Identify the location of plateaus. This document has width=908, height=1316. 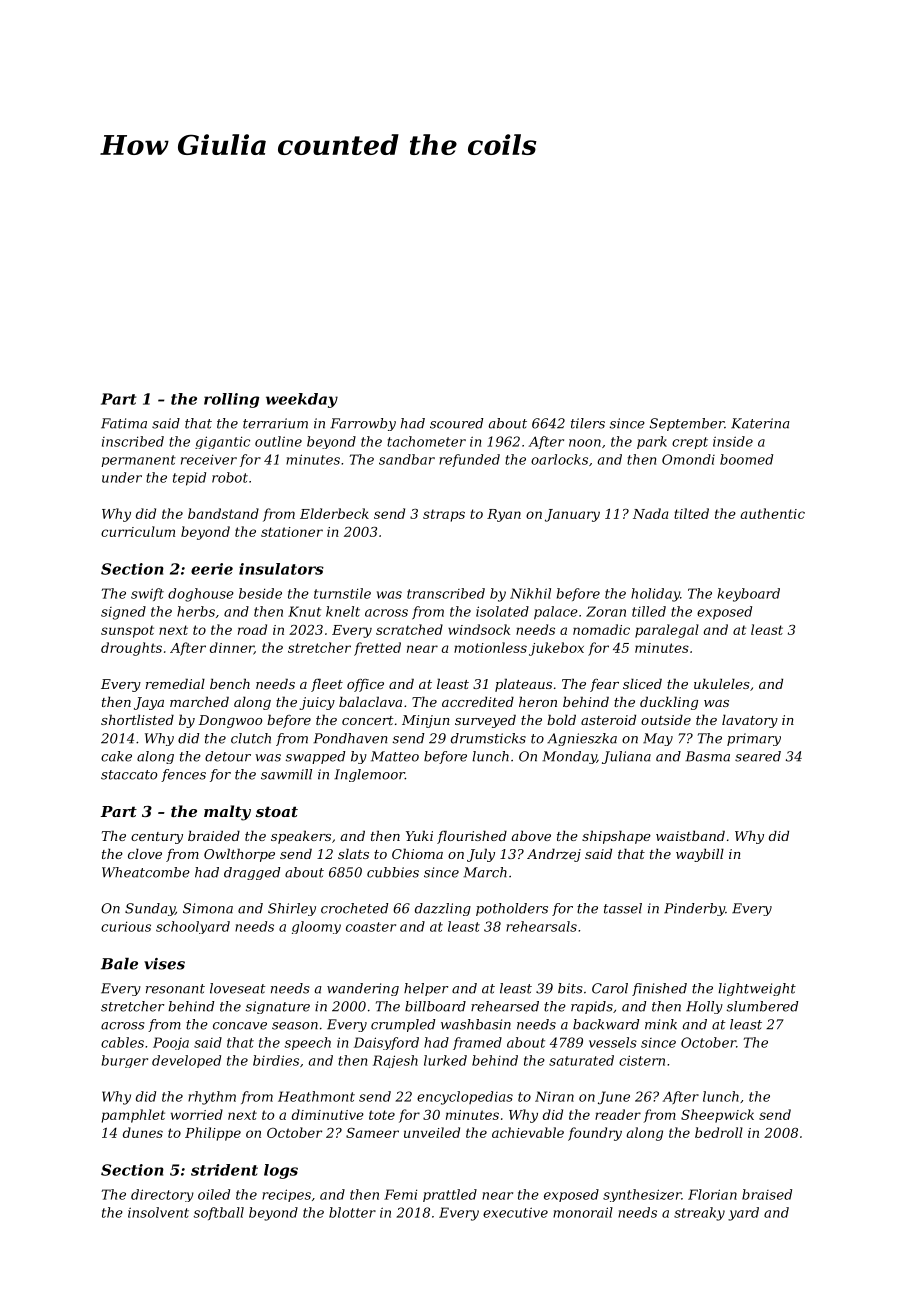
(523, 685).
